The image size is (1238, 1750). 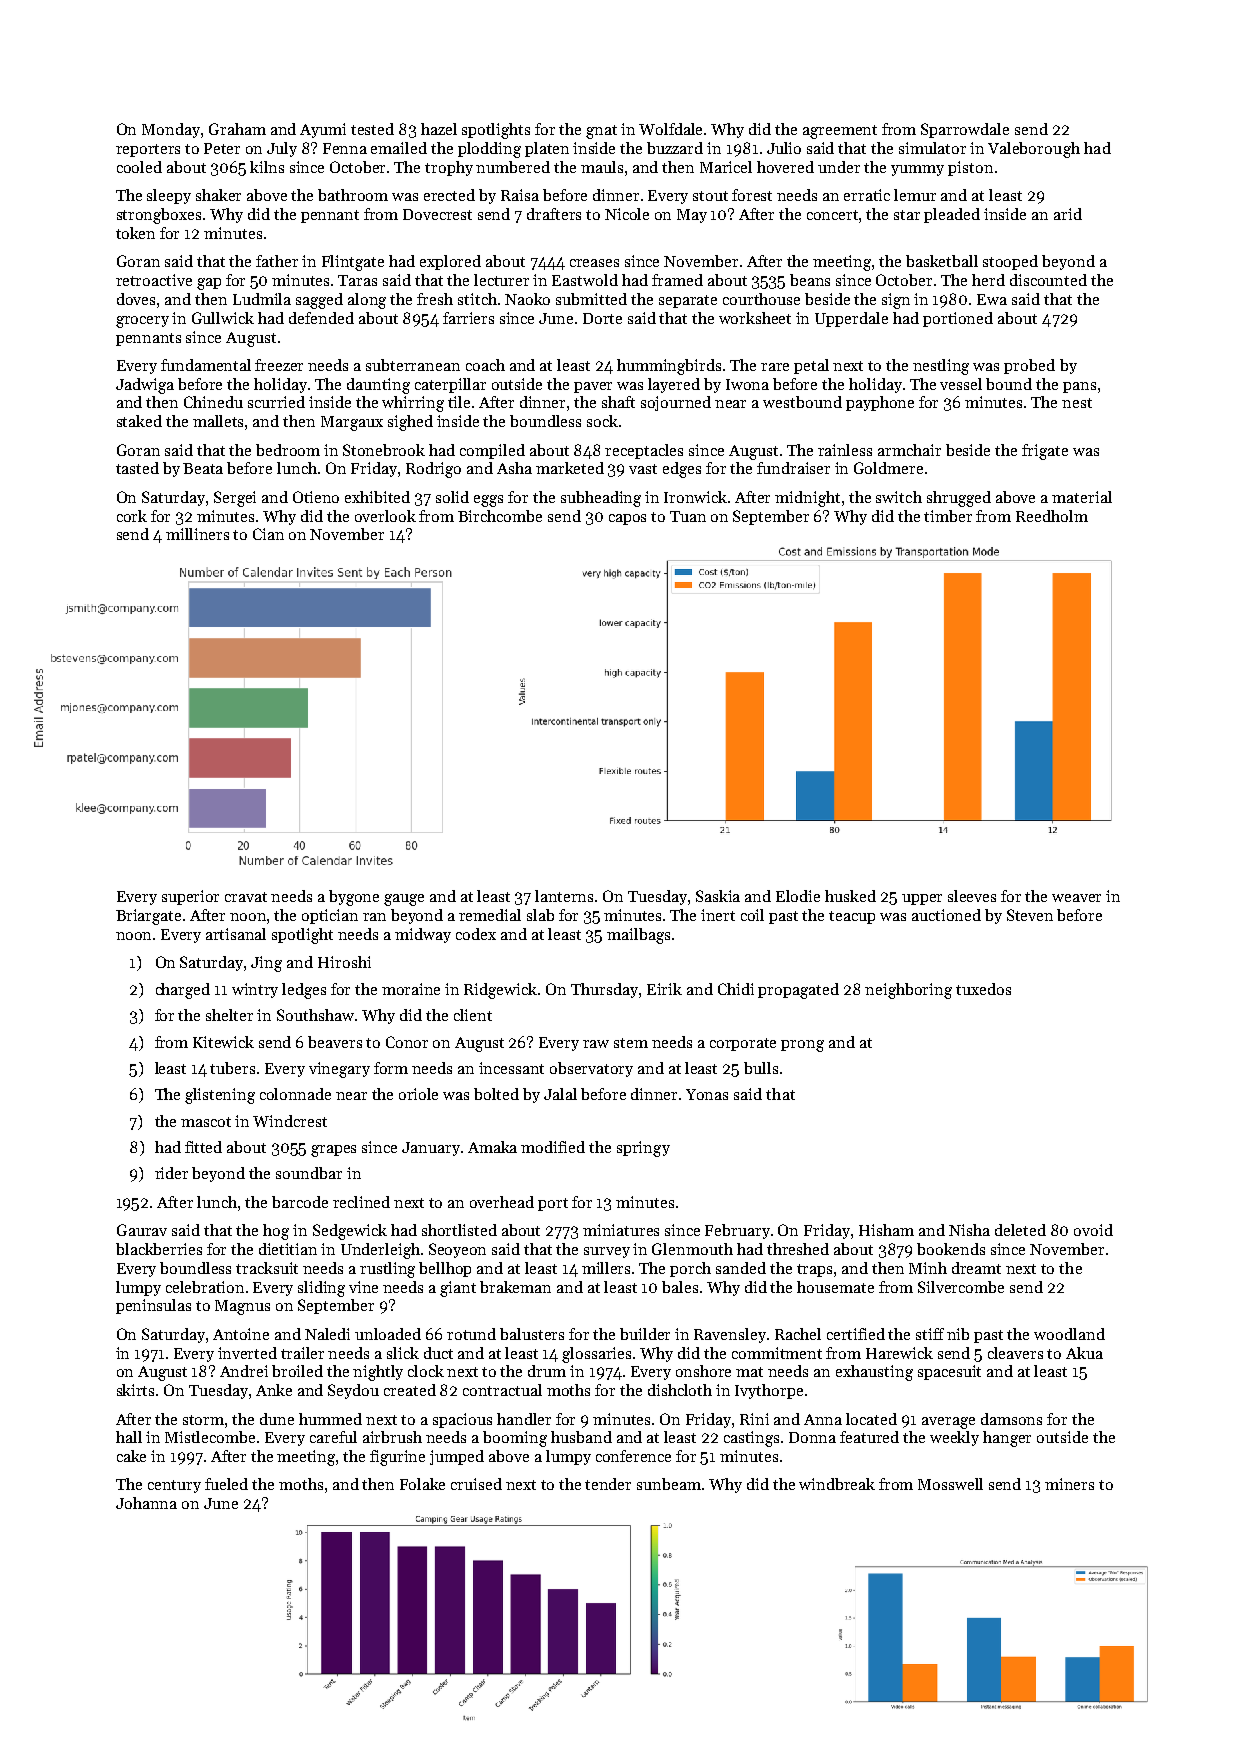 What do you see at coordinates (1076, 898) in the page?
I see `weaver` at bounding box center [1076, 898].
